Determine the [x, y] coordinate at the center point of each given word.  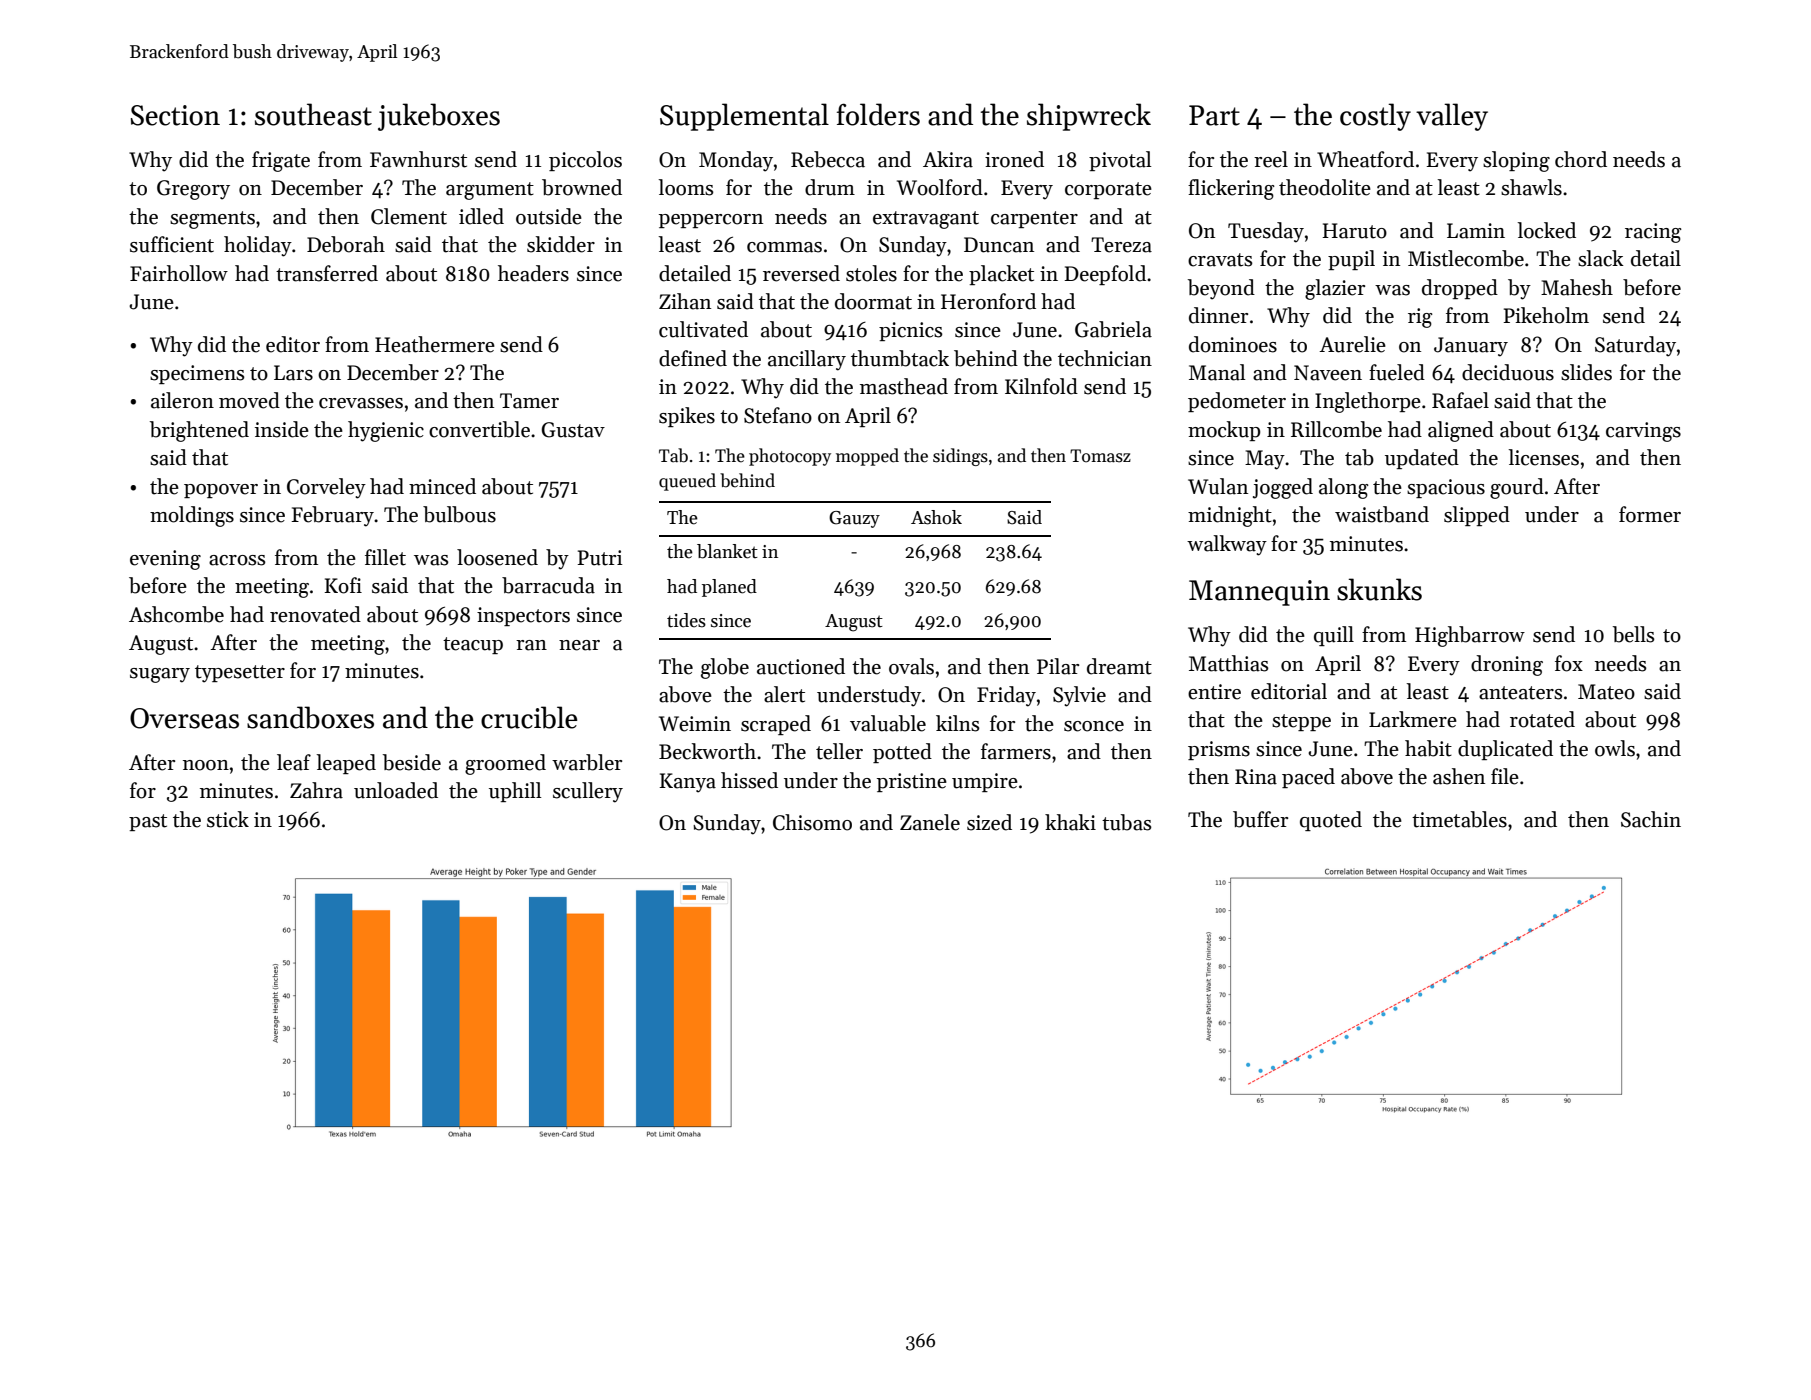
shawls [1531, 187]
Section [175, 115]
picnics [910, 331]
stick [228, 819]
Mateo [1606, 692]
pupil [1351, 260]
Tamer [529, 401]
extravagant [926, 220]
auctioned [801, 666]
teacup [473, 645]
